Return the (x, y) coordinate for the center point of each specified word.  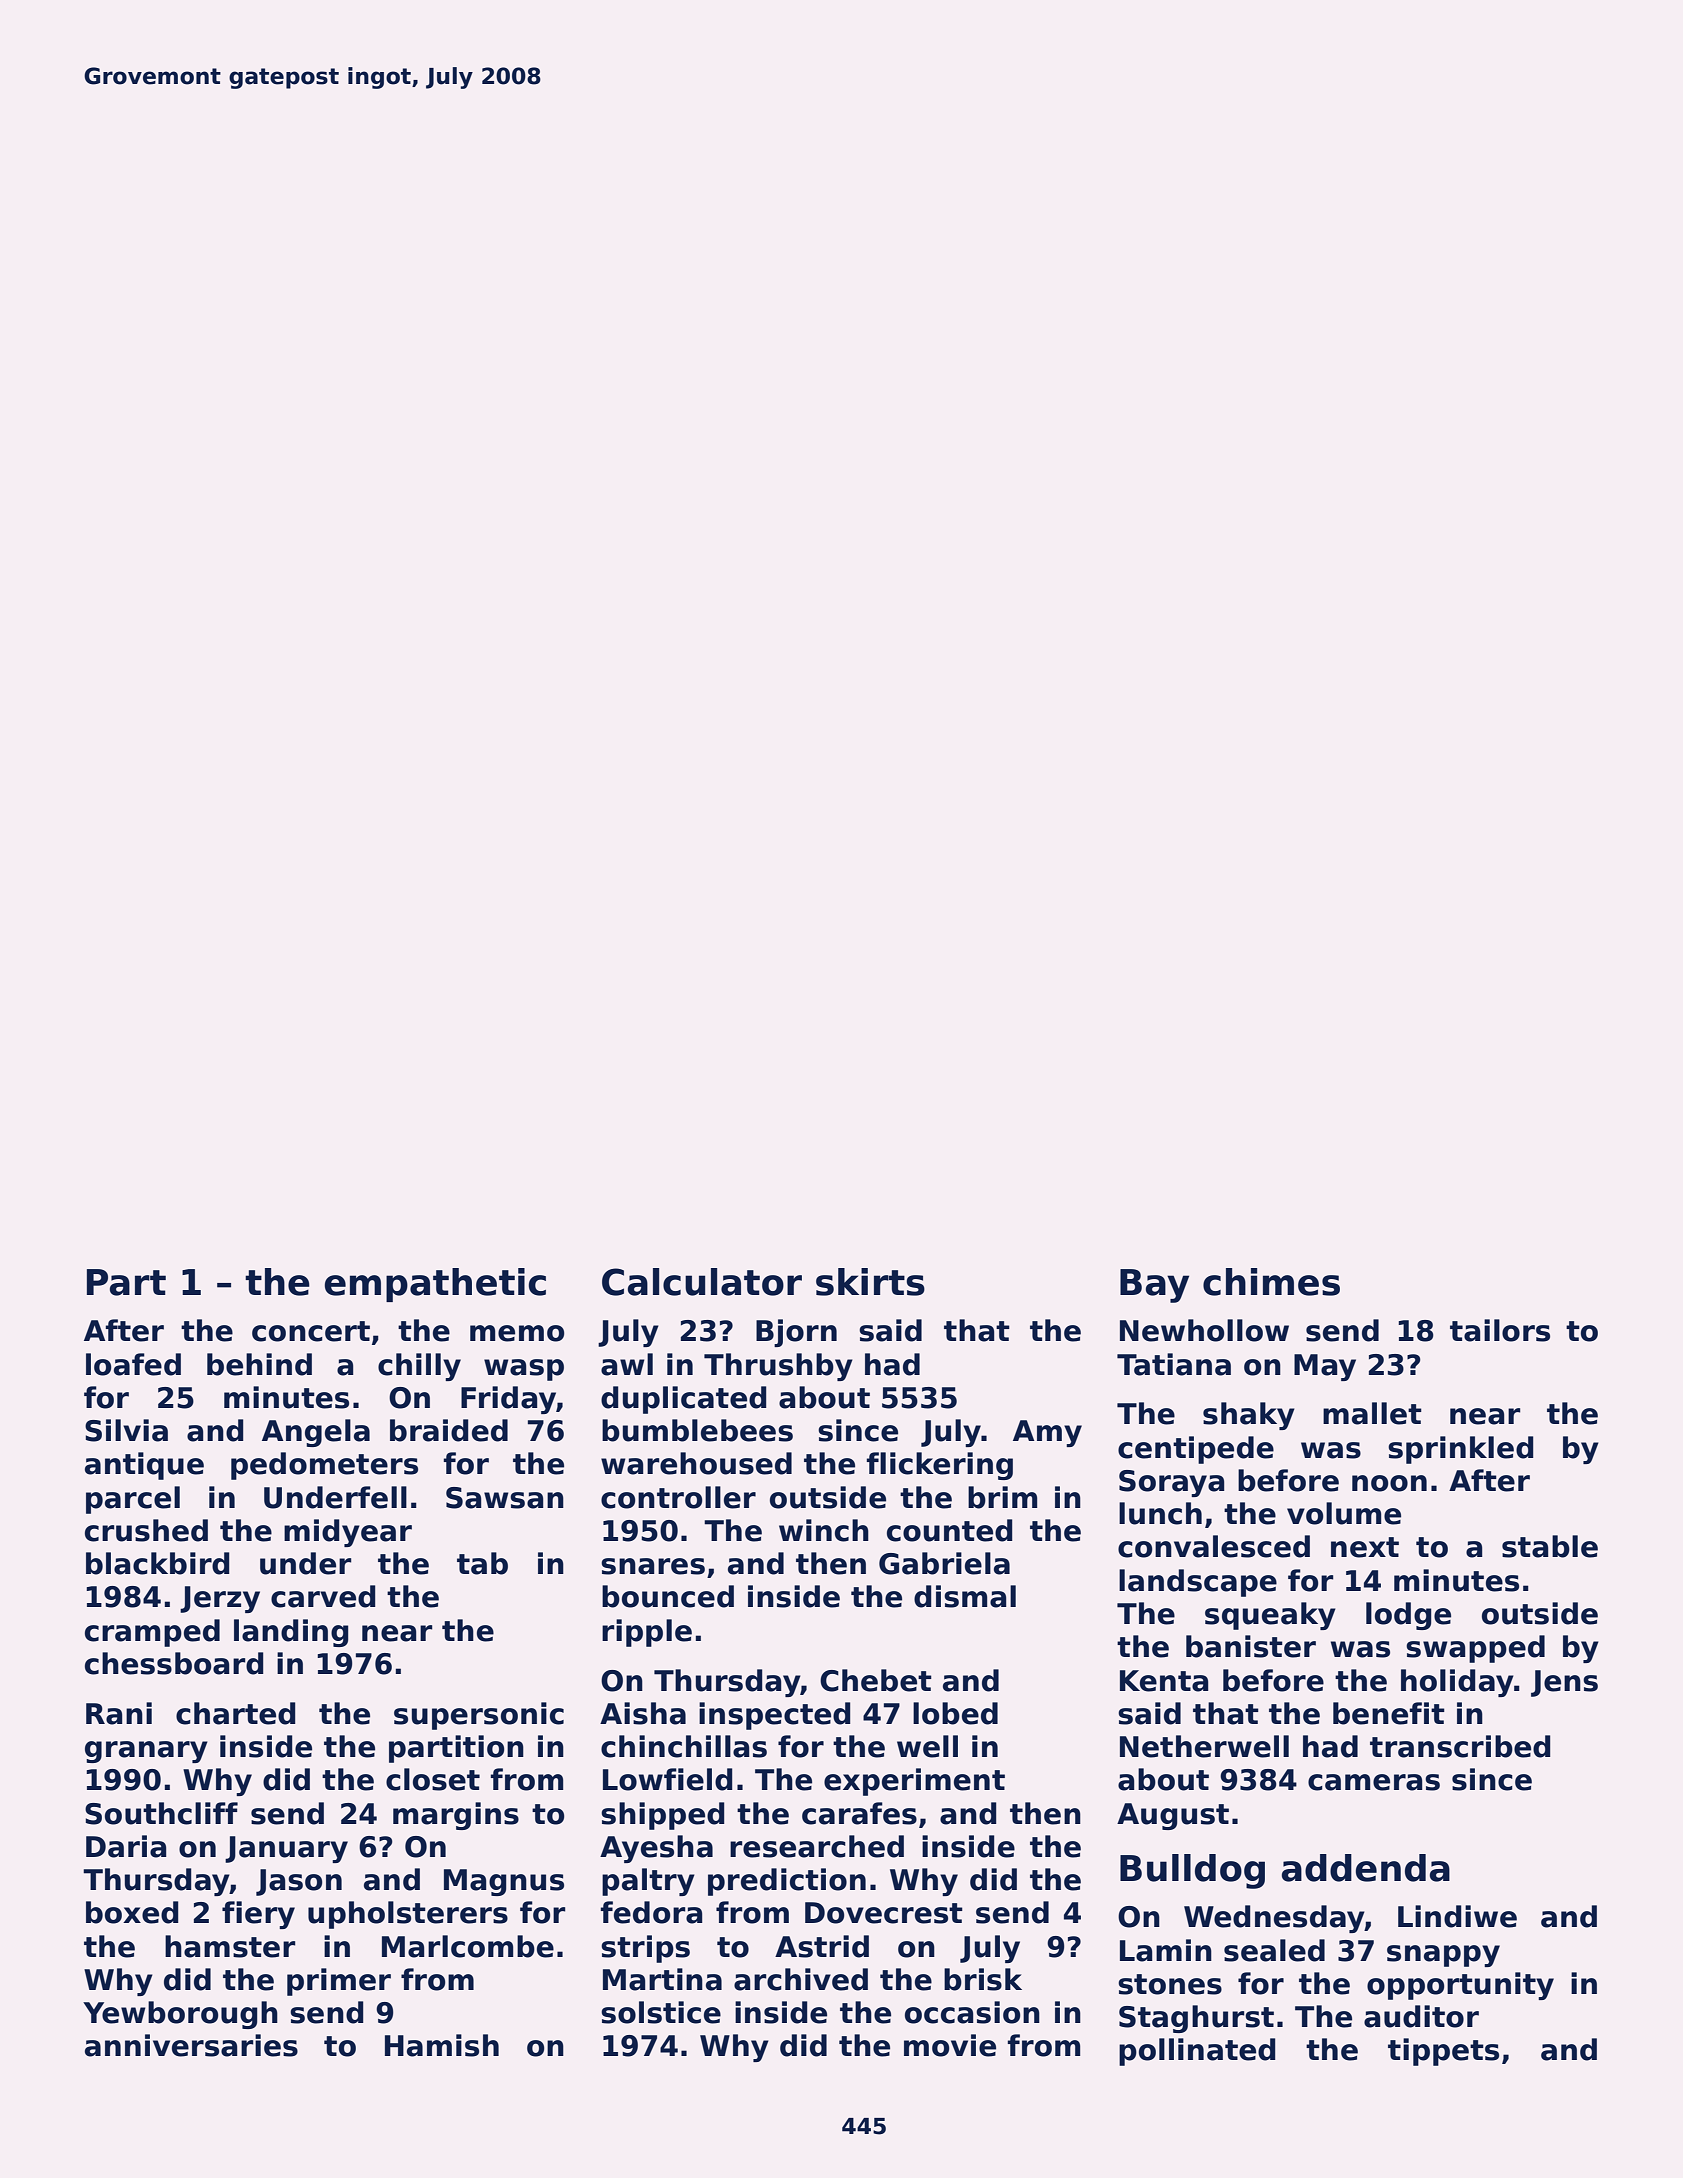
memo (517, 1333)
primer (339, 1982)
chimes (1271, 1282)
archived (801, 1979)
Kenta (1164, 1681)
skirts (870, 1282)
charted (235, 1713)
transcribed (1460, 1746)
